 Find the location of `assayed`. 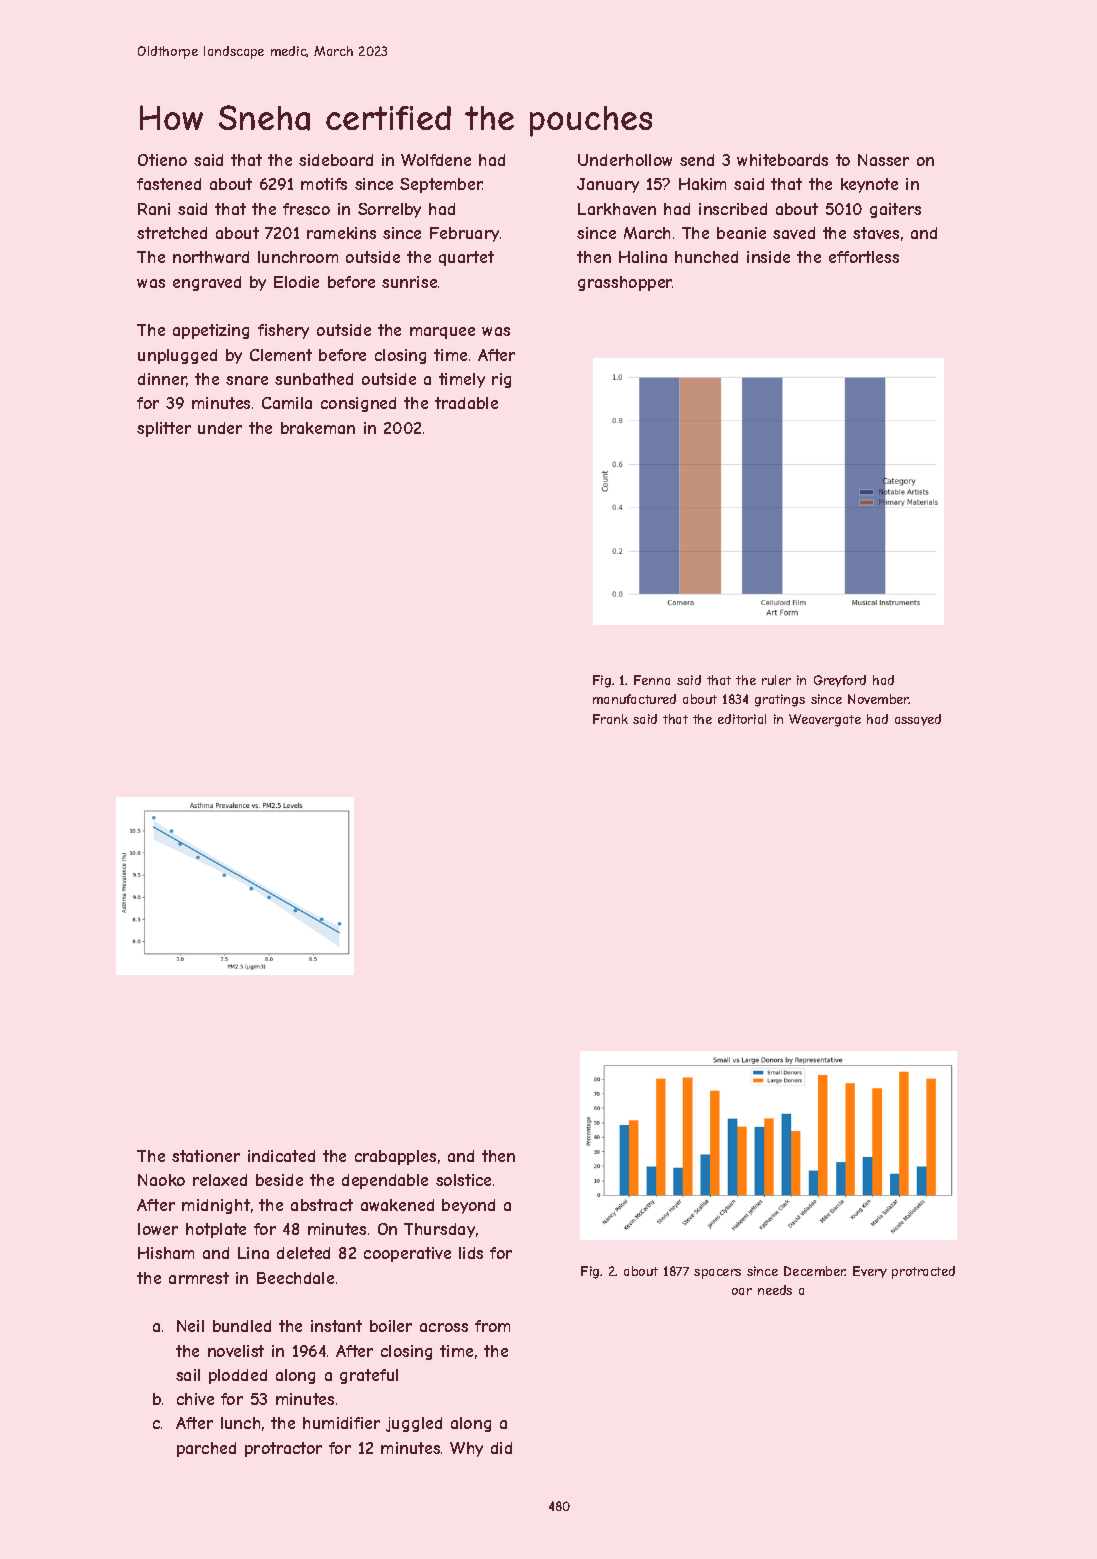

assayed is located at coordinates (918, 720).
